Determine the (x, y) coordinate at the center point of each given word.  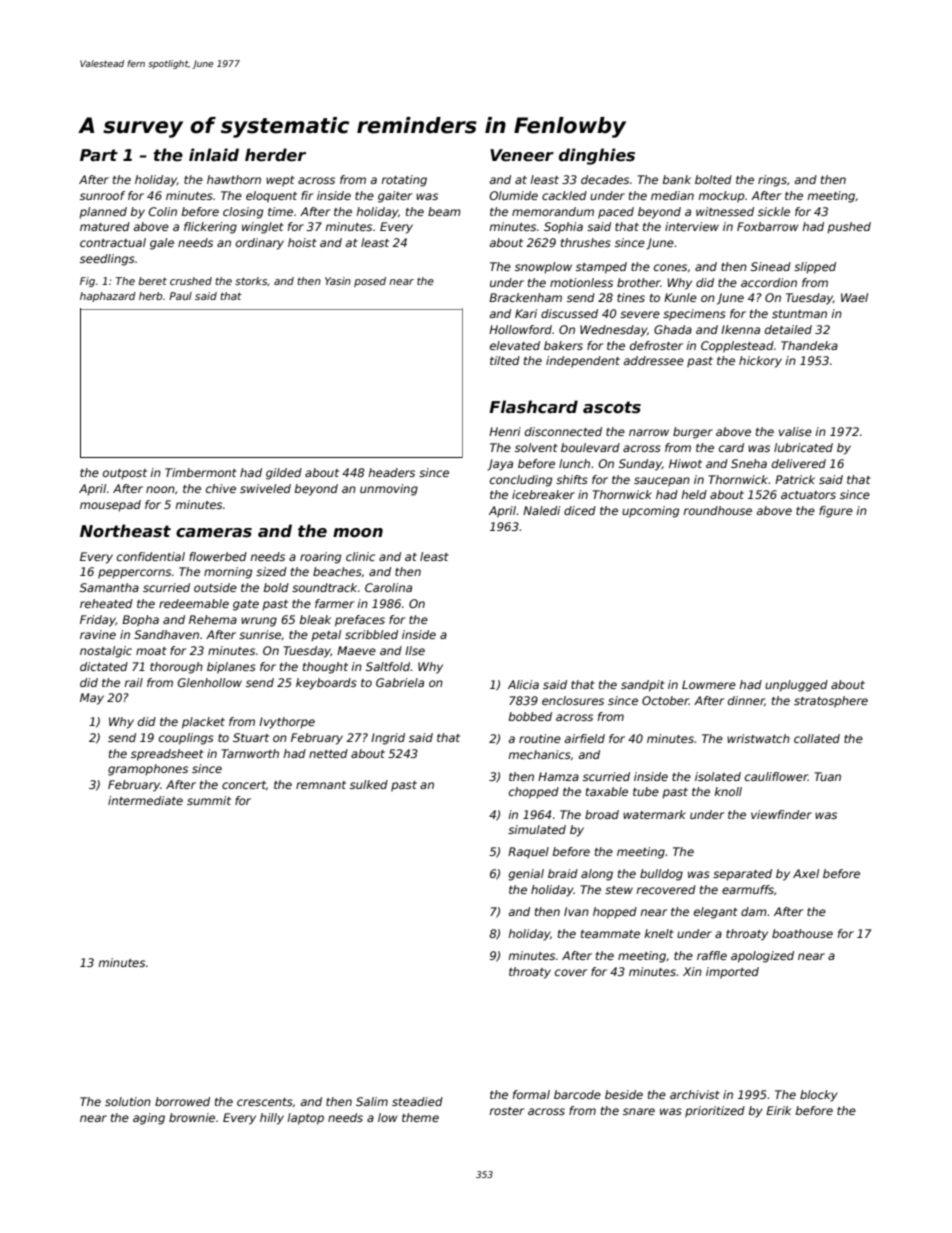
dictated (104, 666)
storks (251, 281)
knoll (728, 791)
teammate (610, 934)
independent (583, 362)
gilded (284, 474)
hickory (760, 362)
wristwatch (758, 738)
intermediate (145, 800)
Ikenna (740, 329)
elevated (515, 345)
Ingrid (388, 739)
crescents (265, 1102)
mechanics (539, 754)
